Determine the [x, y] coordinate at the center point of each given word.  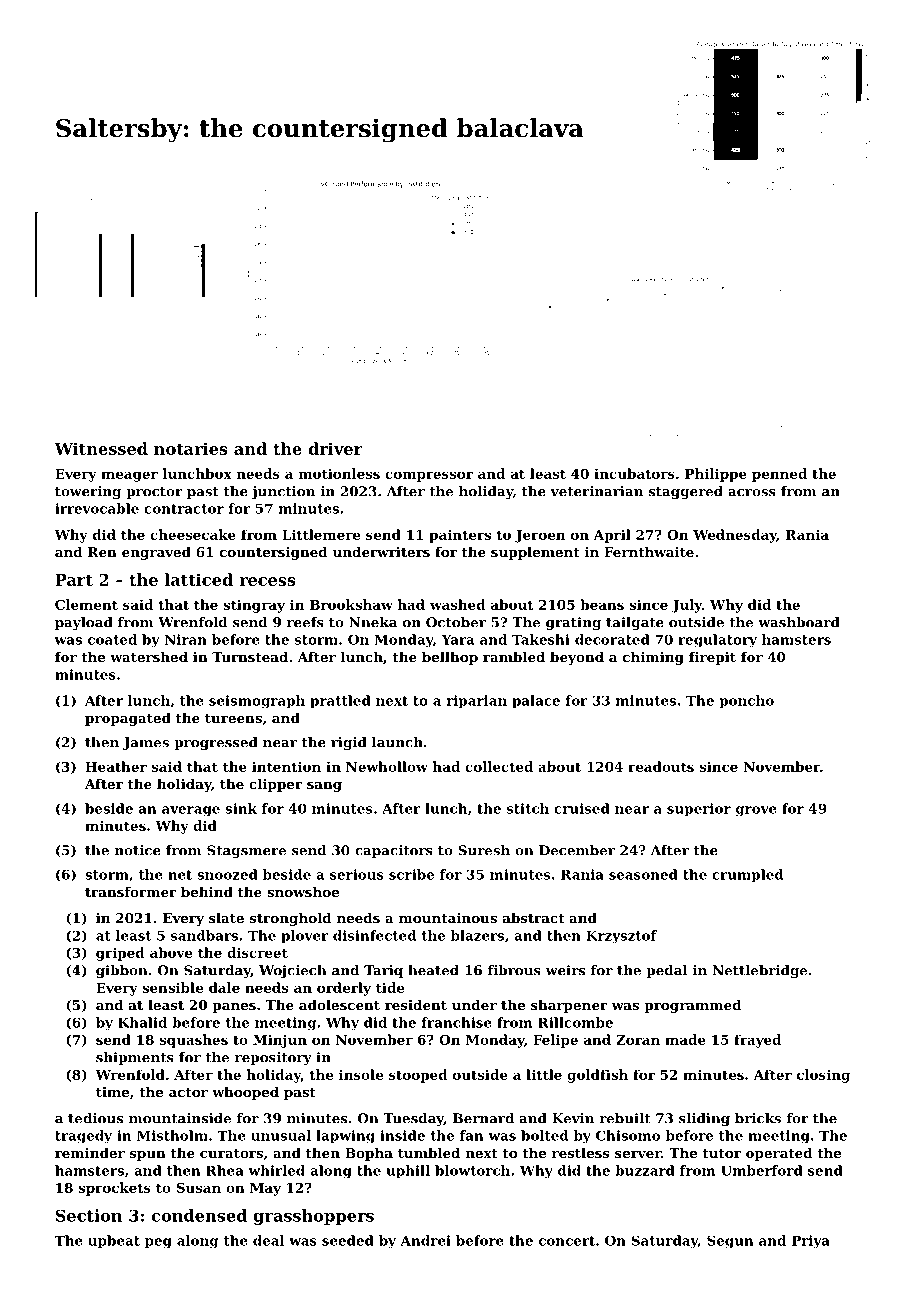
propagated [128, 719]
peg [158, 1243]
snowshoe [303, 891]
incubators [634, 473]
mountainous [448, 918]
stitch [528, 808]
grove [756, 811]
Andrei [425, 1240]
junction [283, 492]
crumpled [747, 876]
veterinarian [596, 491]
